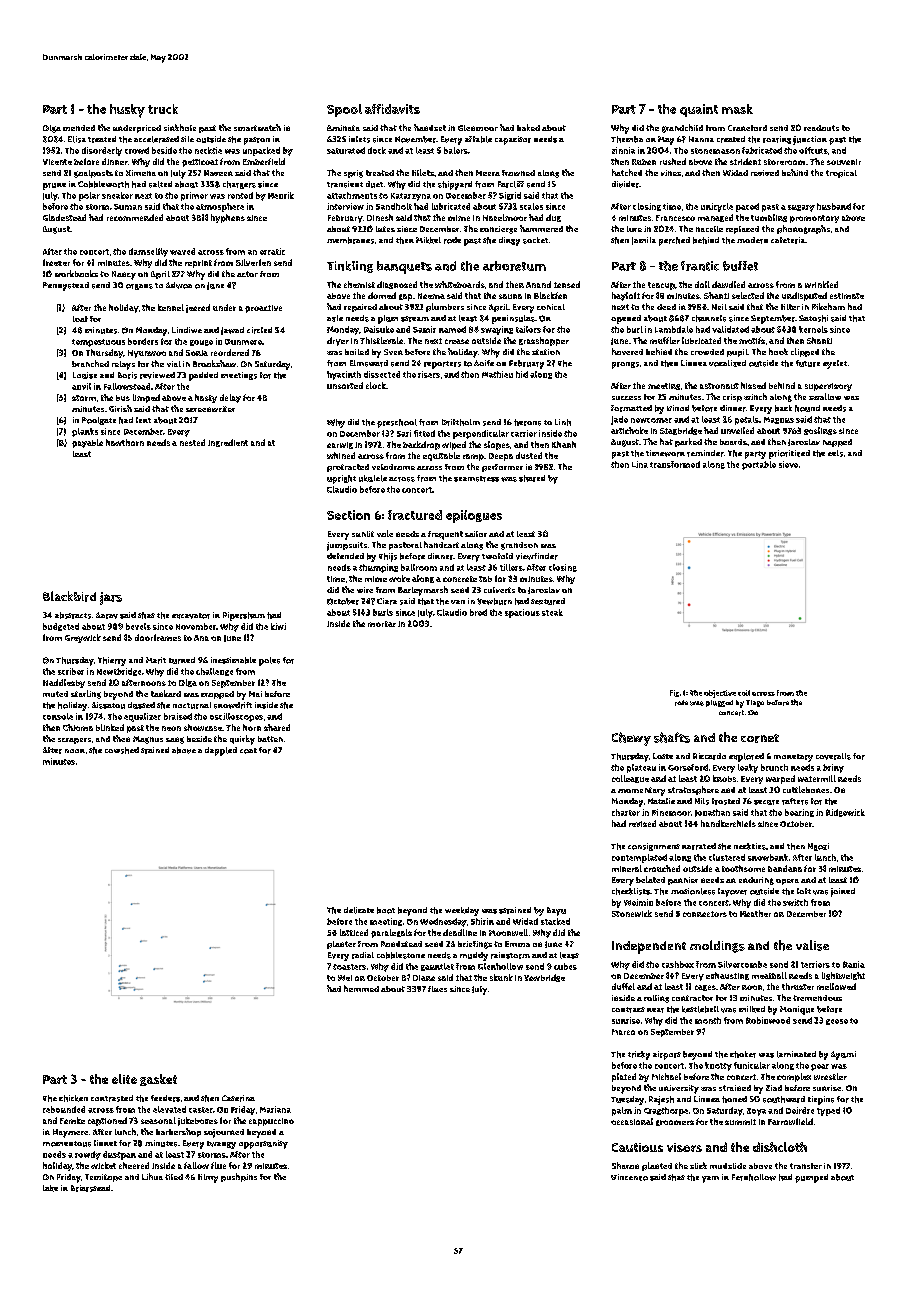 Image resolution: width=908 pixels, height=1316 pixels. I want to click on switch, so click(795, 902).
